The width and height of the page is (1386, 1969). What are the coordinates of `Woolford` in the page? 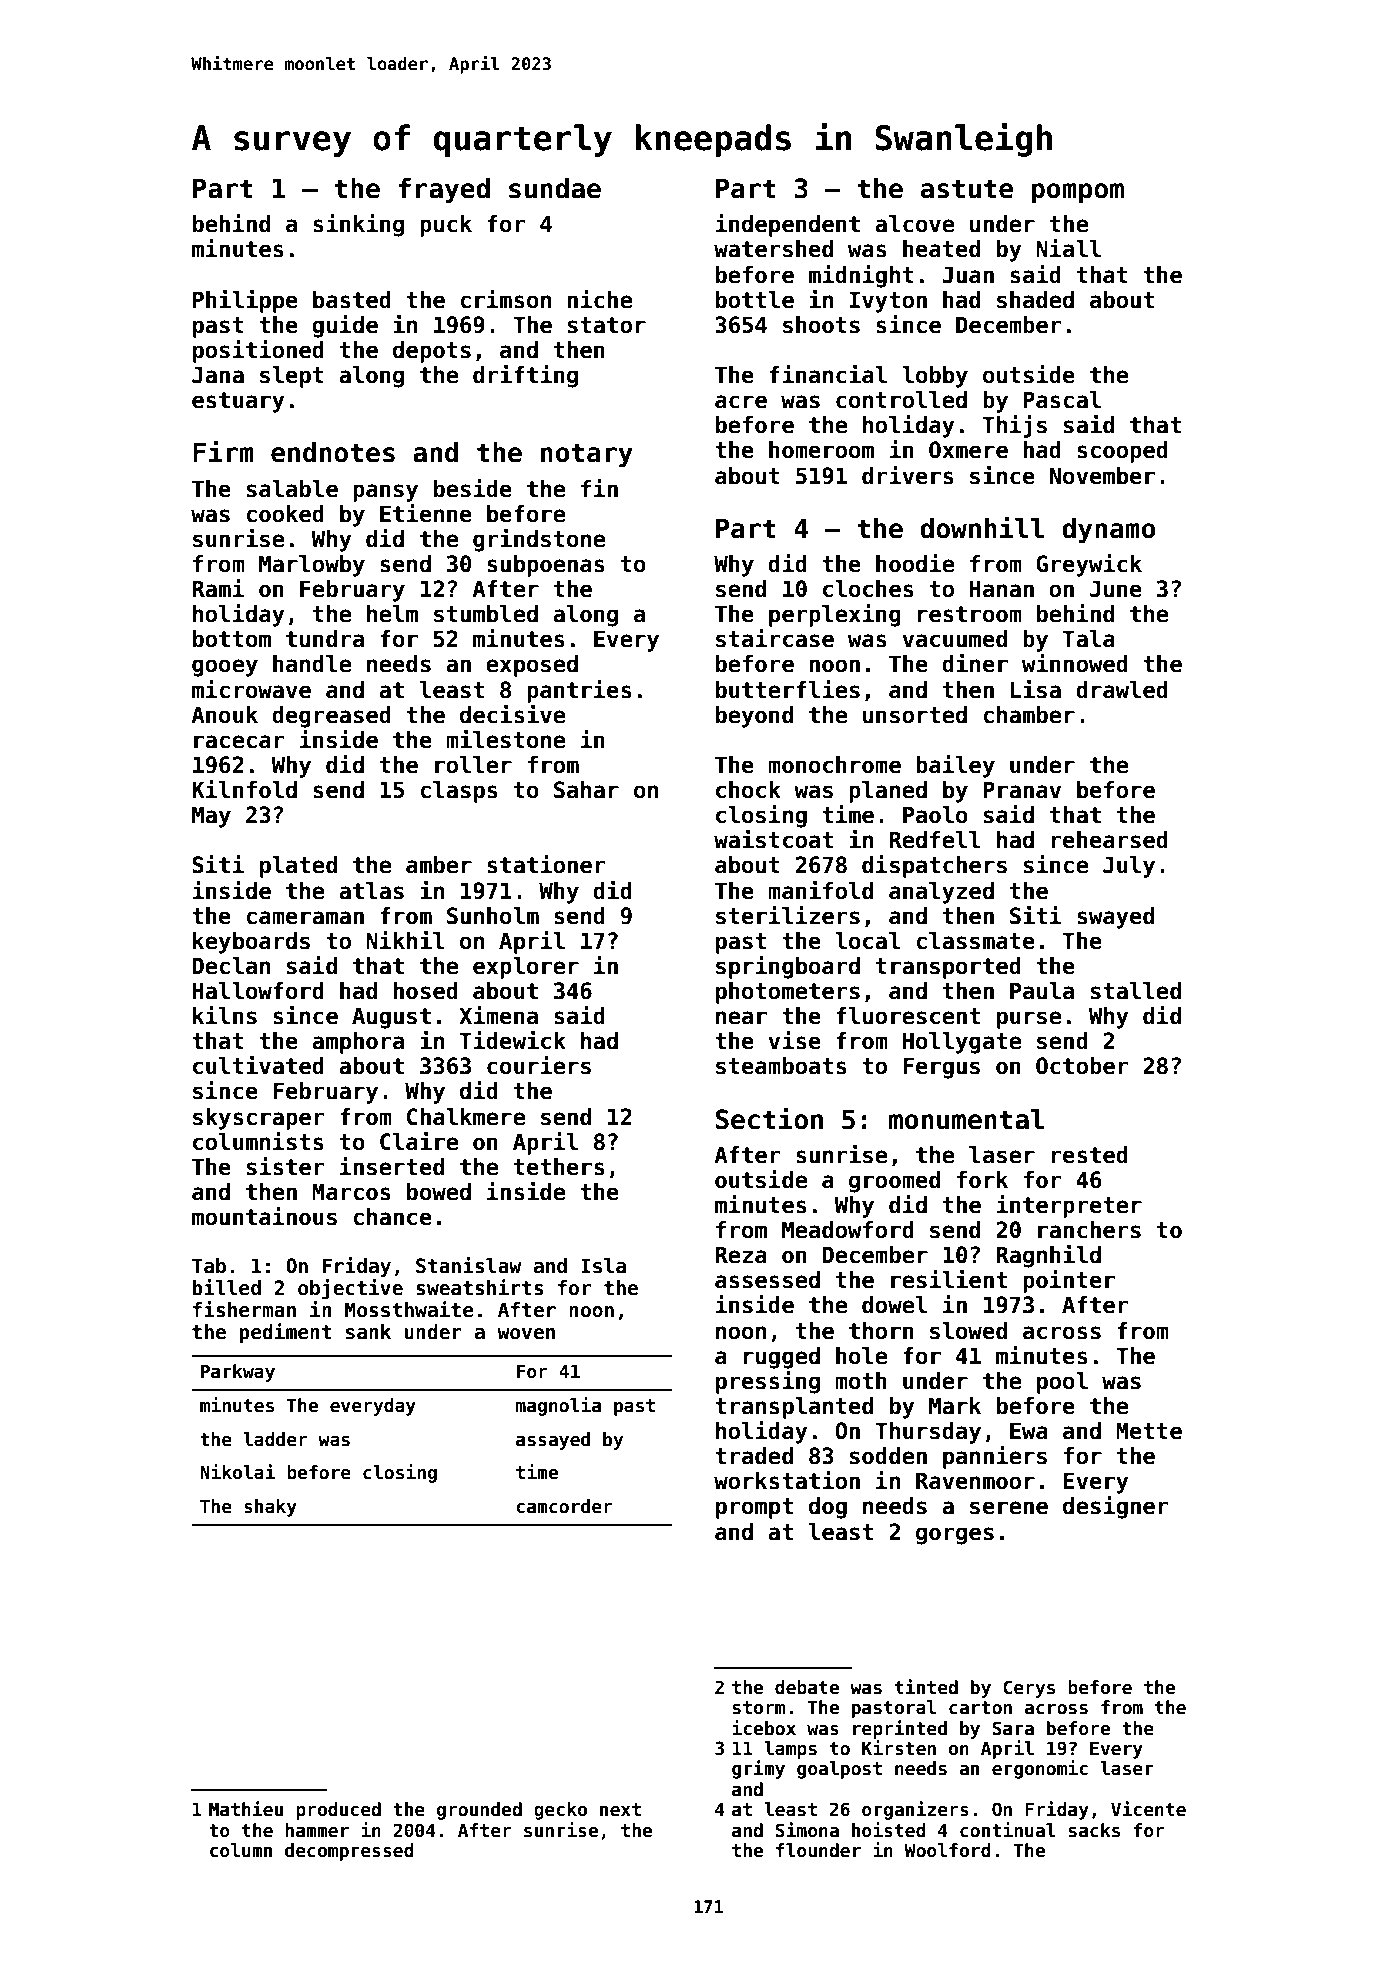 It's located at (947, 1850).
